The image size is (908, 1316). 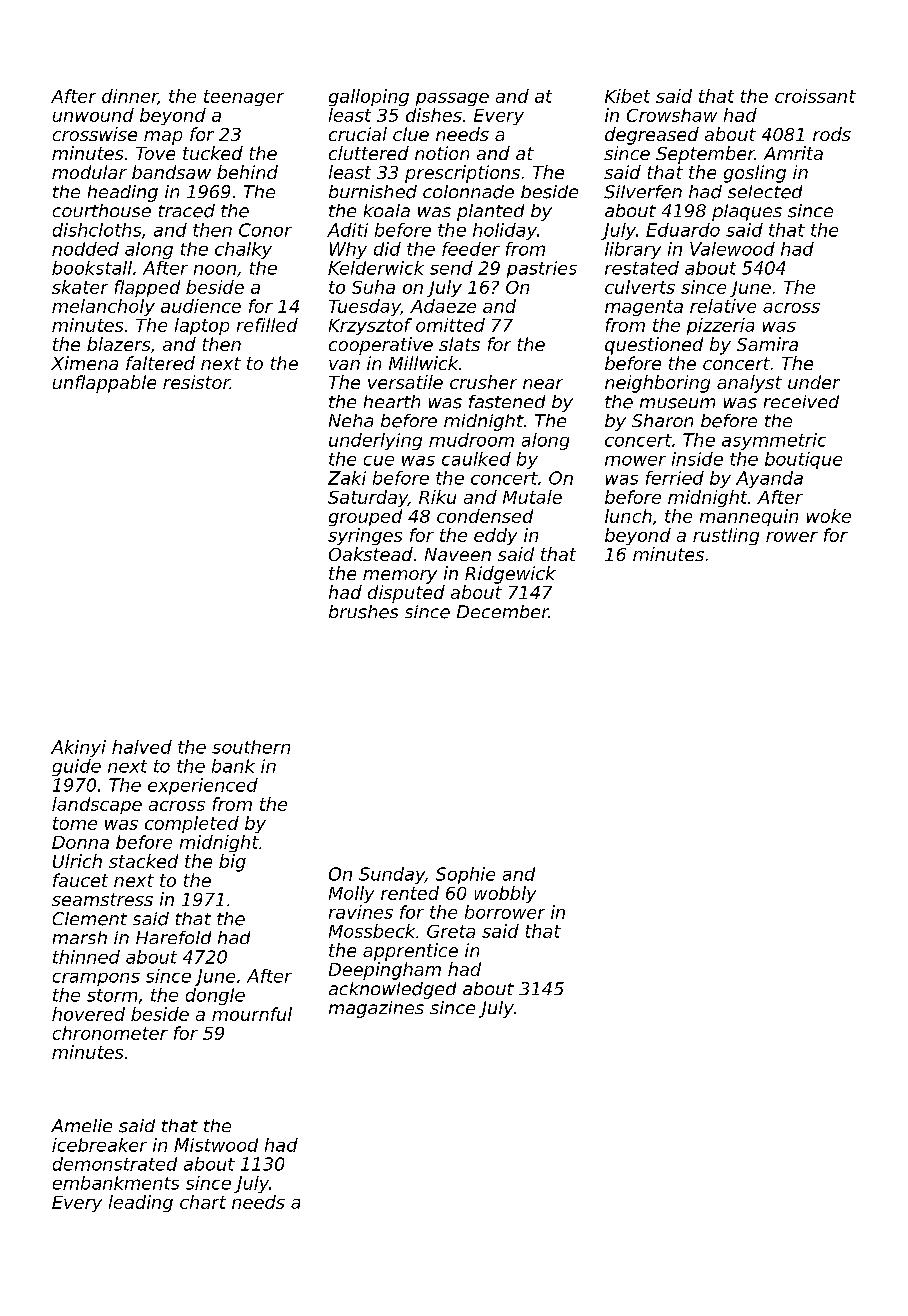 I want to click on resistor, so click(x=196, y=382).
